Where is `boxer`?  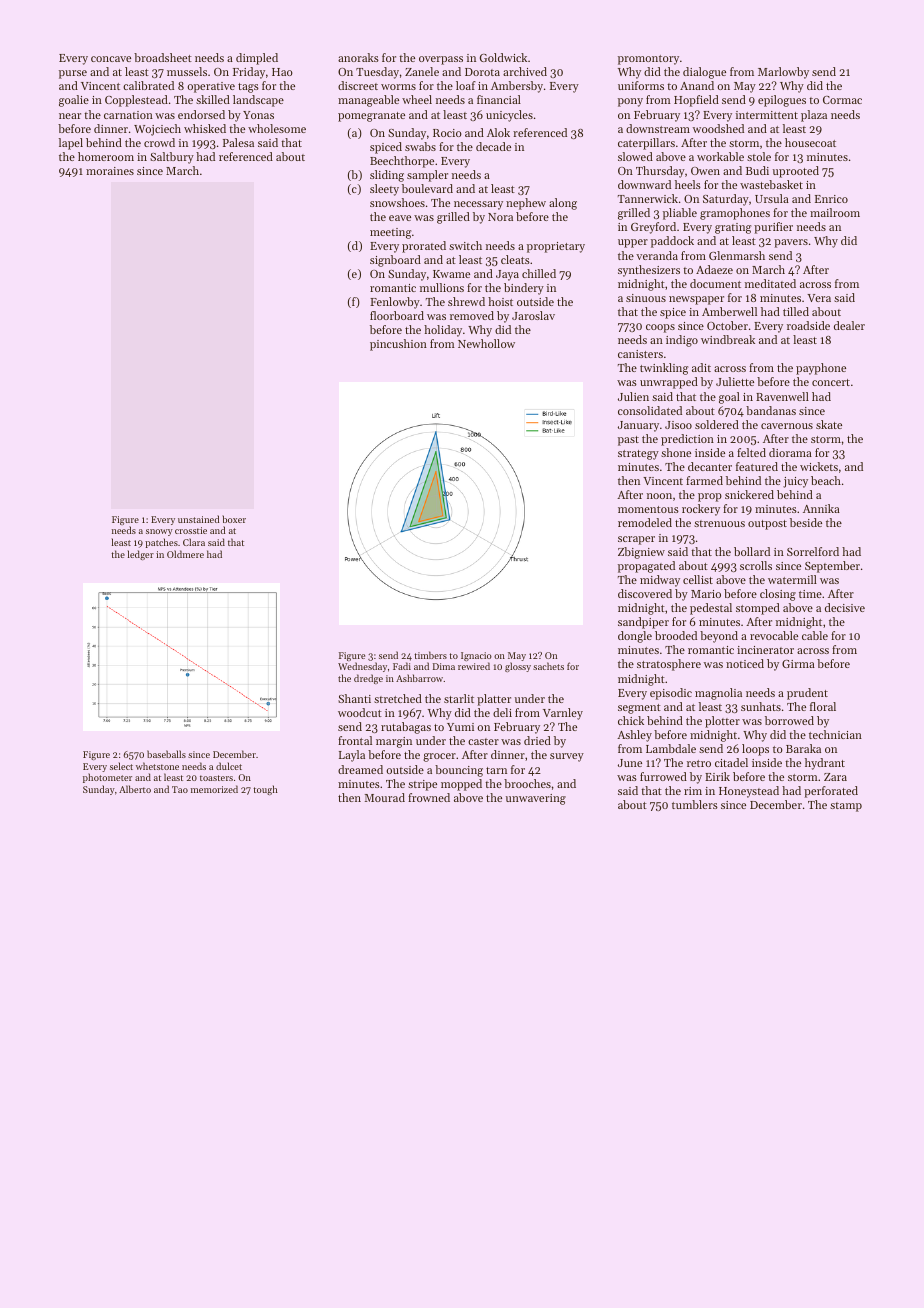
boxer is located at coordinates (234, 519).
